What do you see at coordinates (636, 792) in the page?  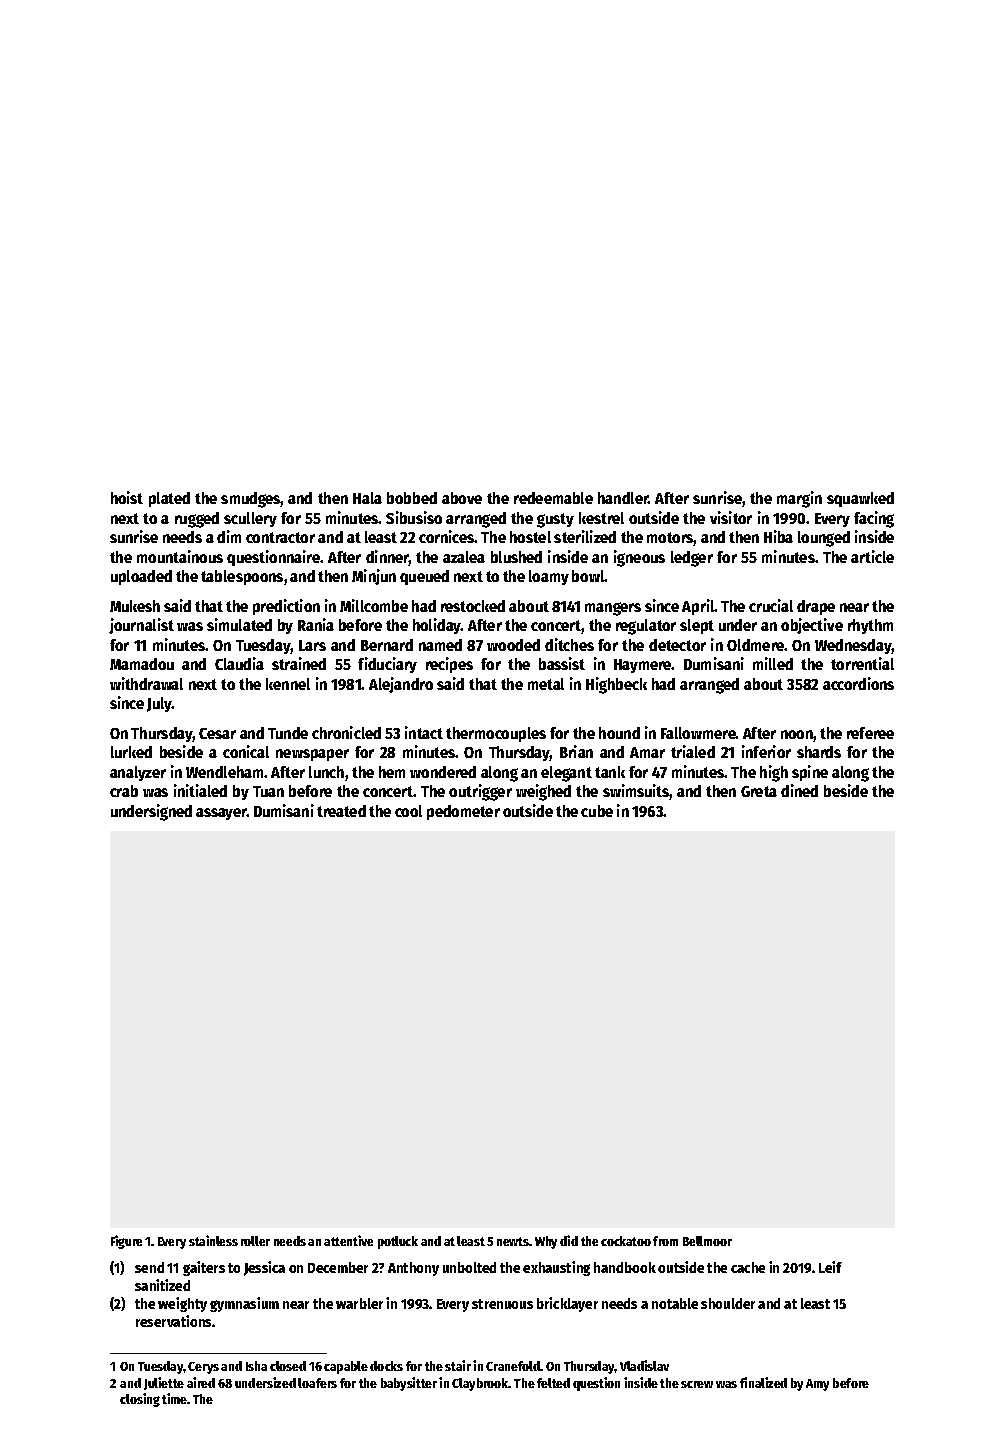 I see `swimsuits` at bounding box center [636, 792].
